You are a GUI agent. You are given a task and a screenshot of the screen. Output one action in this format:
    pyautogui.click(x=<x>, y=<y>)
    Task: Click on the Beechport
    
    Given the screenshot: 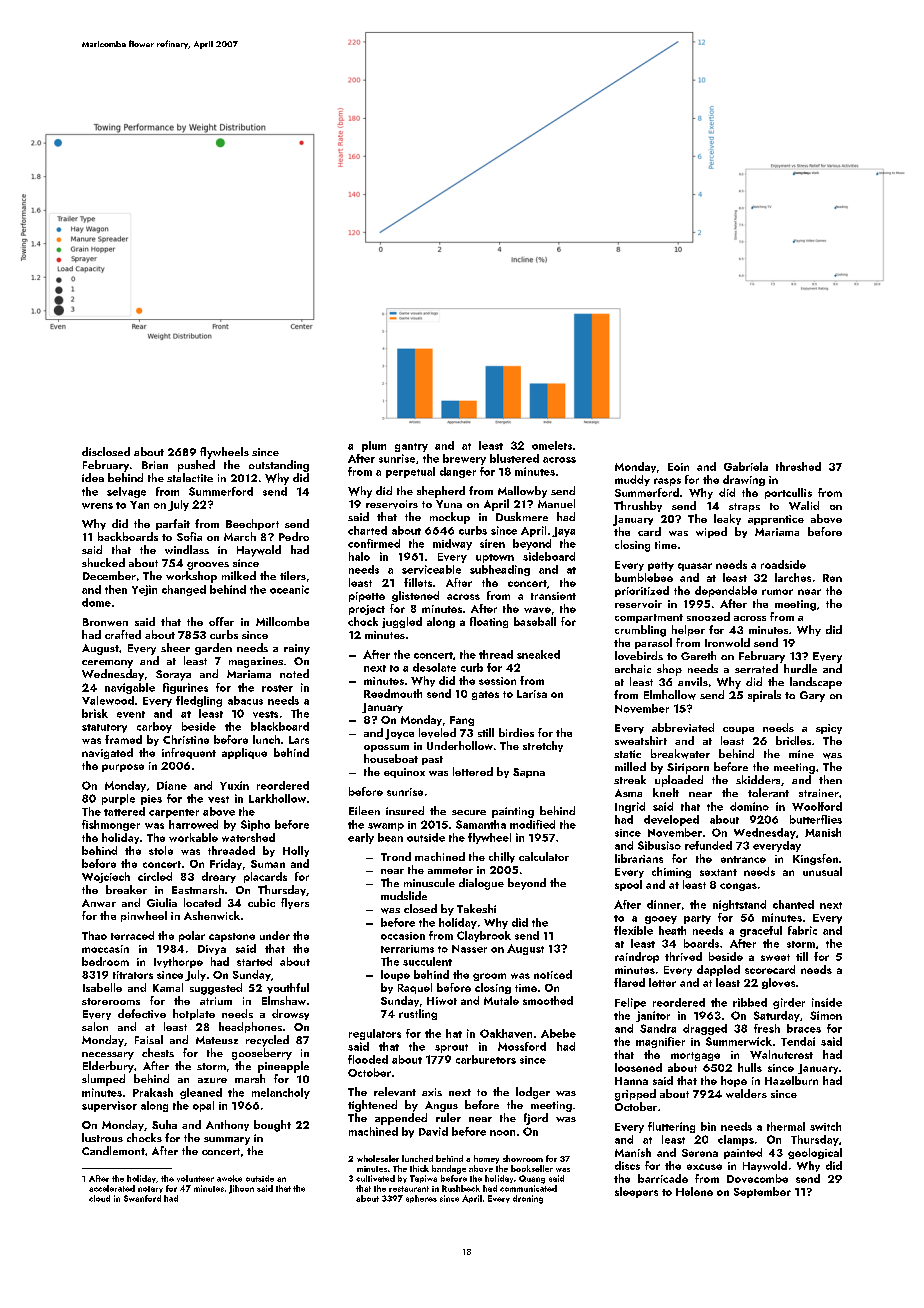 What is the action you would take?
    pyautogui.click(x=252, y=524)
